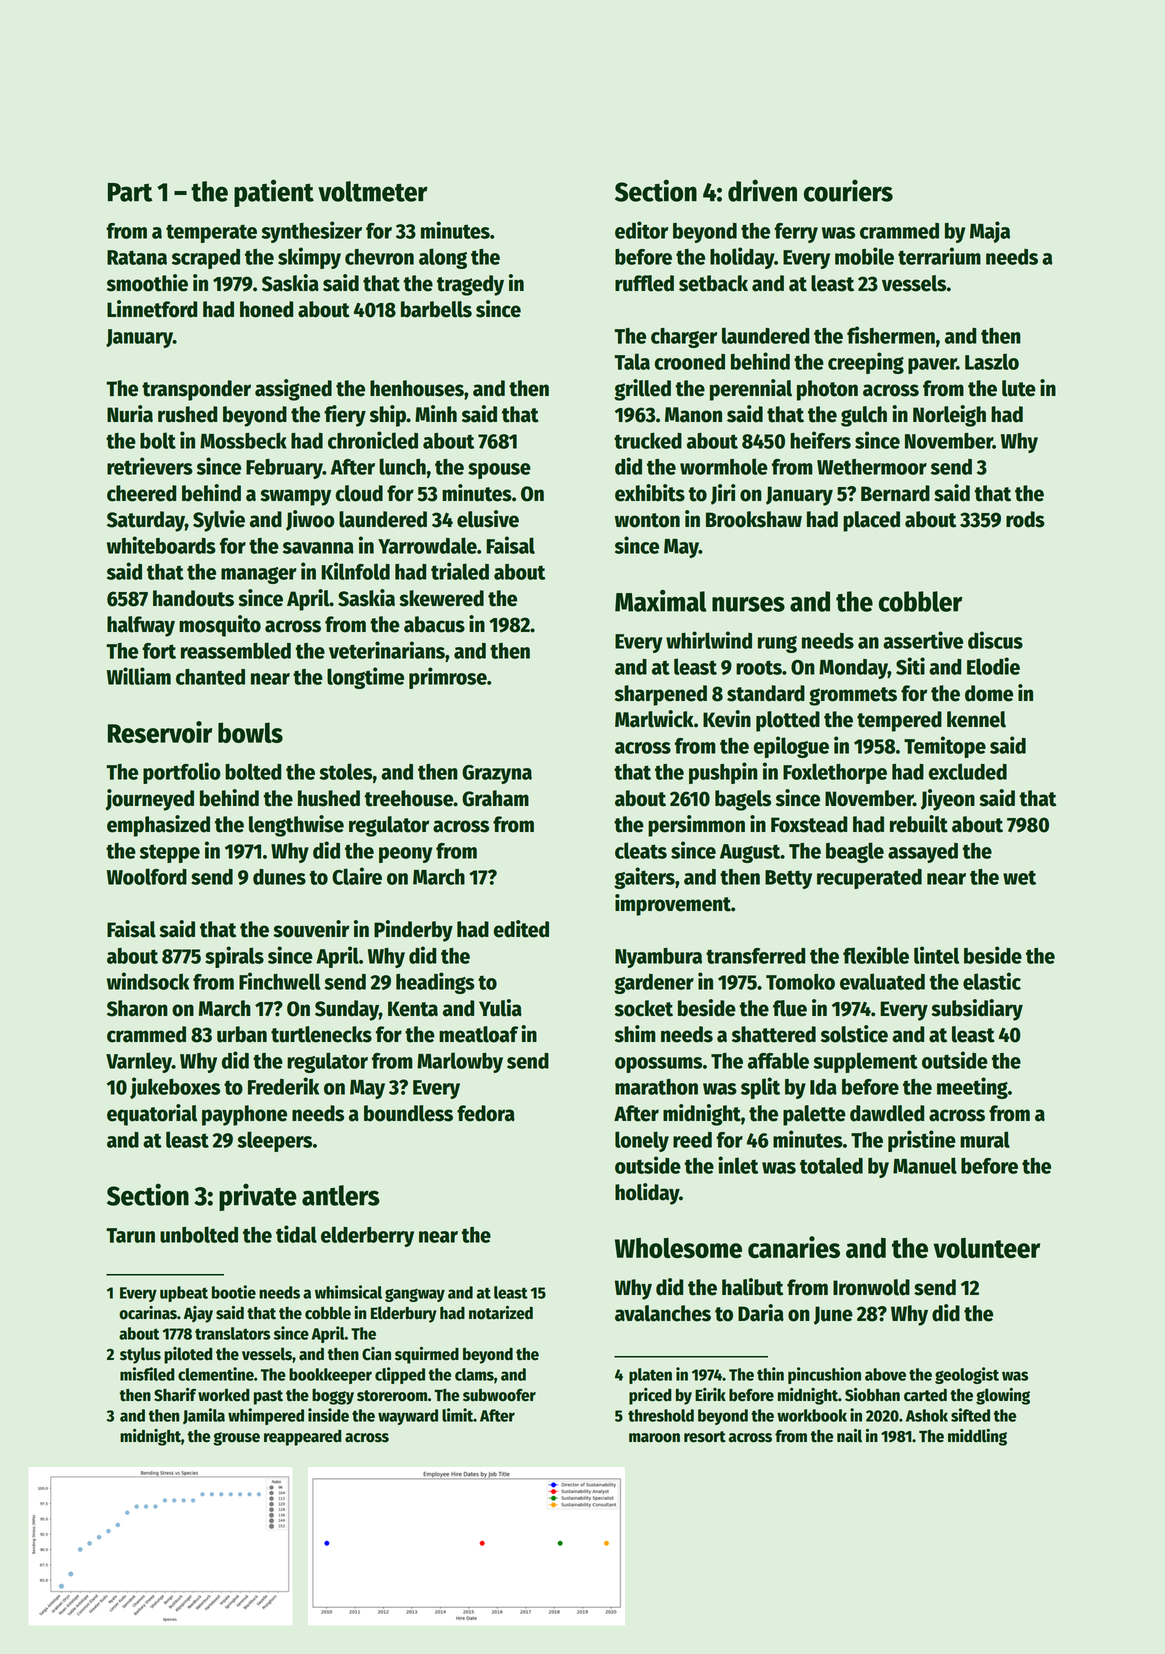 This screenshot has width=1165, height=1654. I want to click on voltmeter, so click(373, 191).
